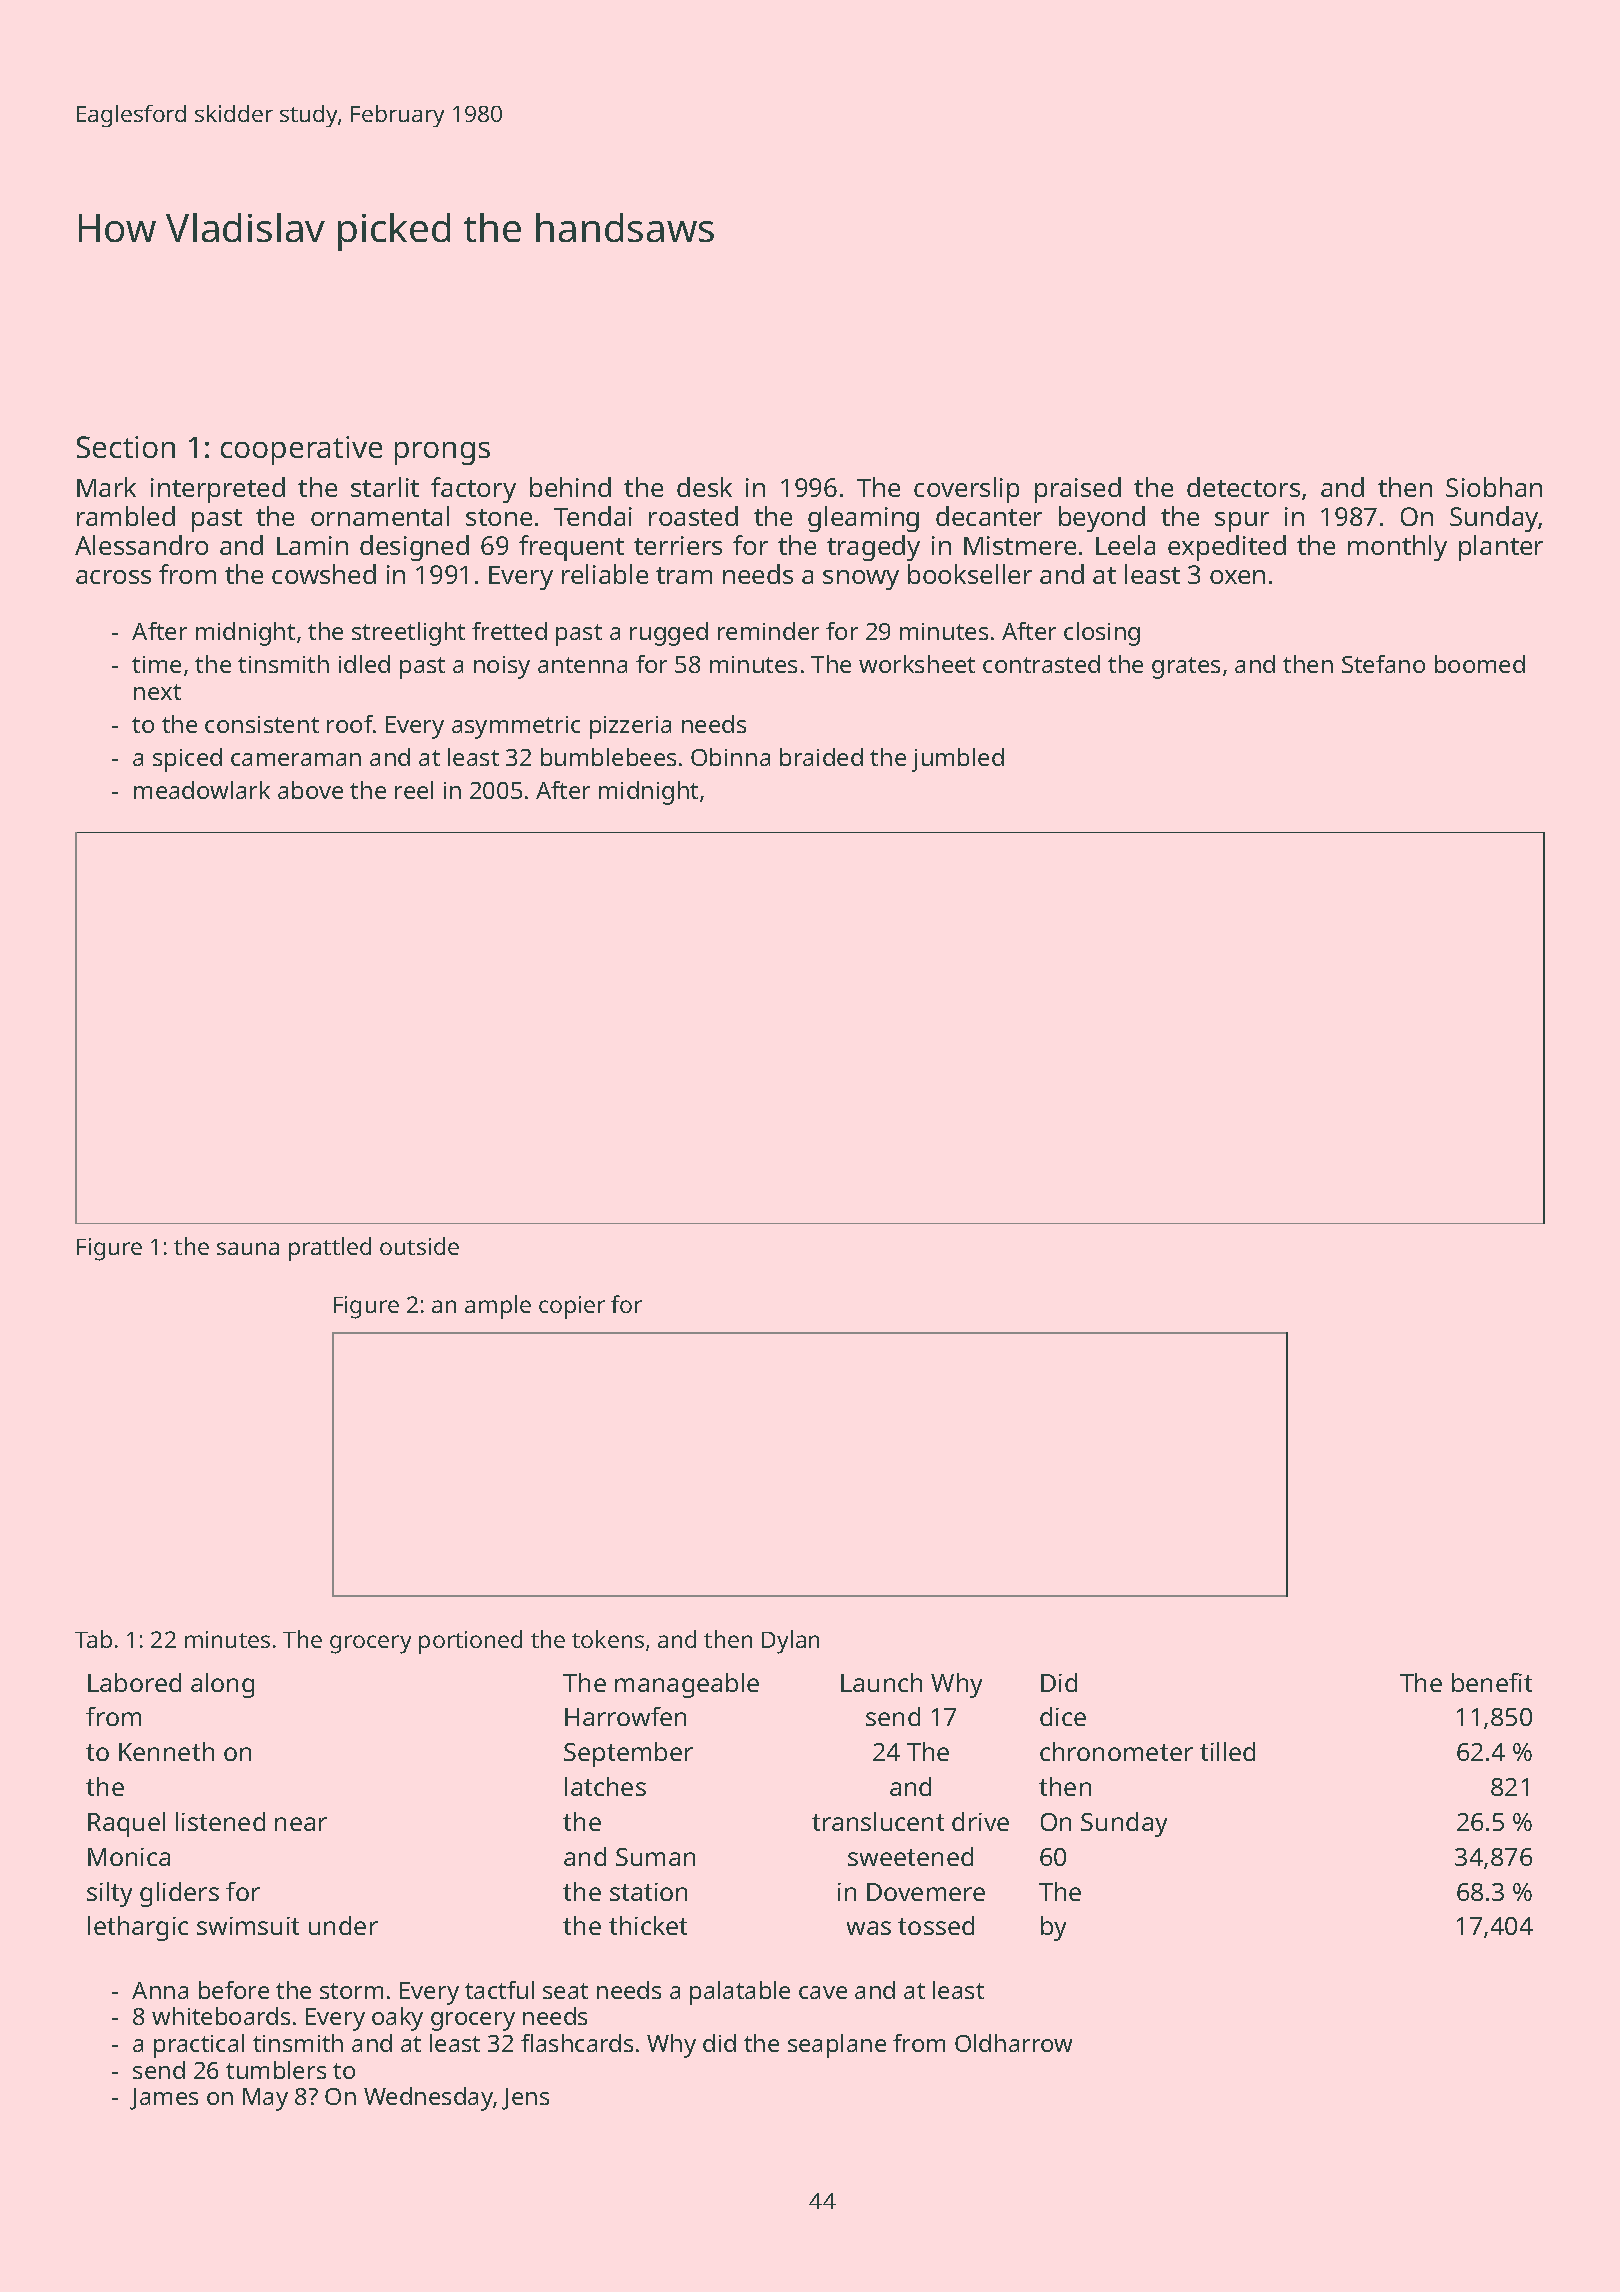 The width and height of the screenshot is (1620, 2292). I want to click on rugged, so click(669, 634).
